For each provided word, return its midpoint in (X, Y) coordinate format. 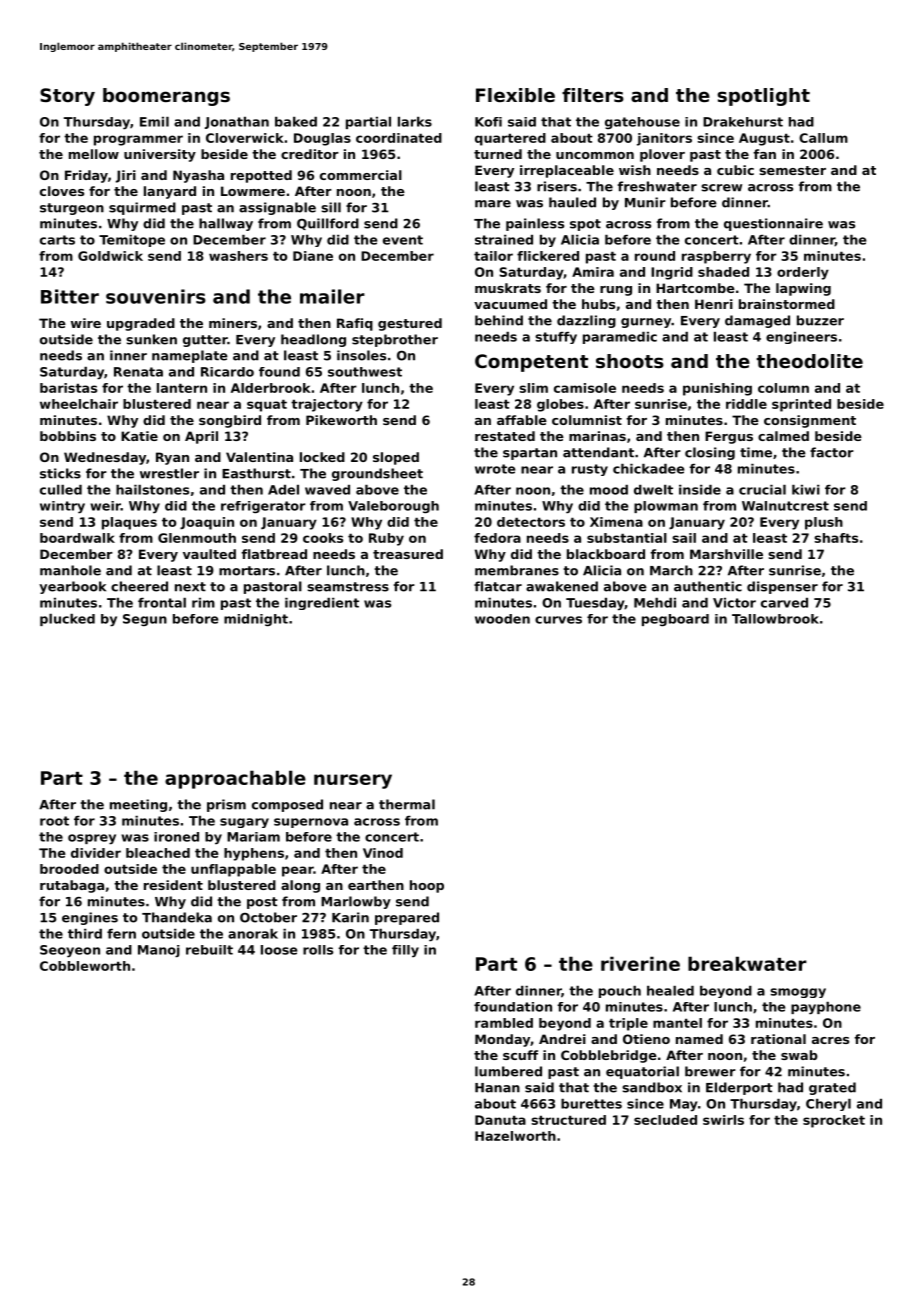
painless (535, 224)
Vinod (383, 853)
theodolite (809, 361)
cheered (139, 586)
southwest (365, 372)
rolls (318, 950)
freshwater (657, 186)
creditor (310, 154)
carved (784, 603)
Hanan (497, 1088)
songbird (230, 421)
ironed (176, 837)
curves (558, 620)
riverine (640, 963)
